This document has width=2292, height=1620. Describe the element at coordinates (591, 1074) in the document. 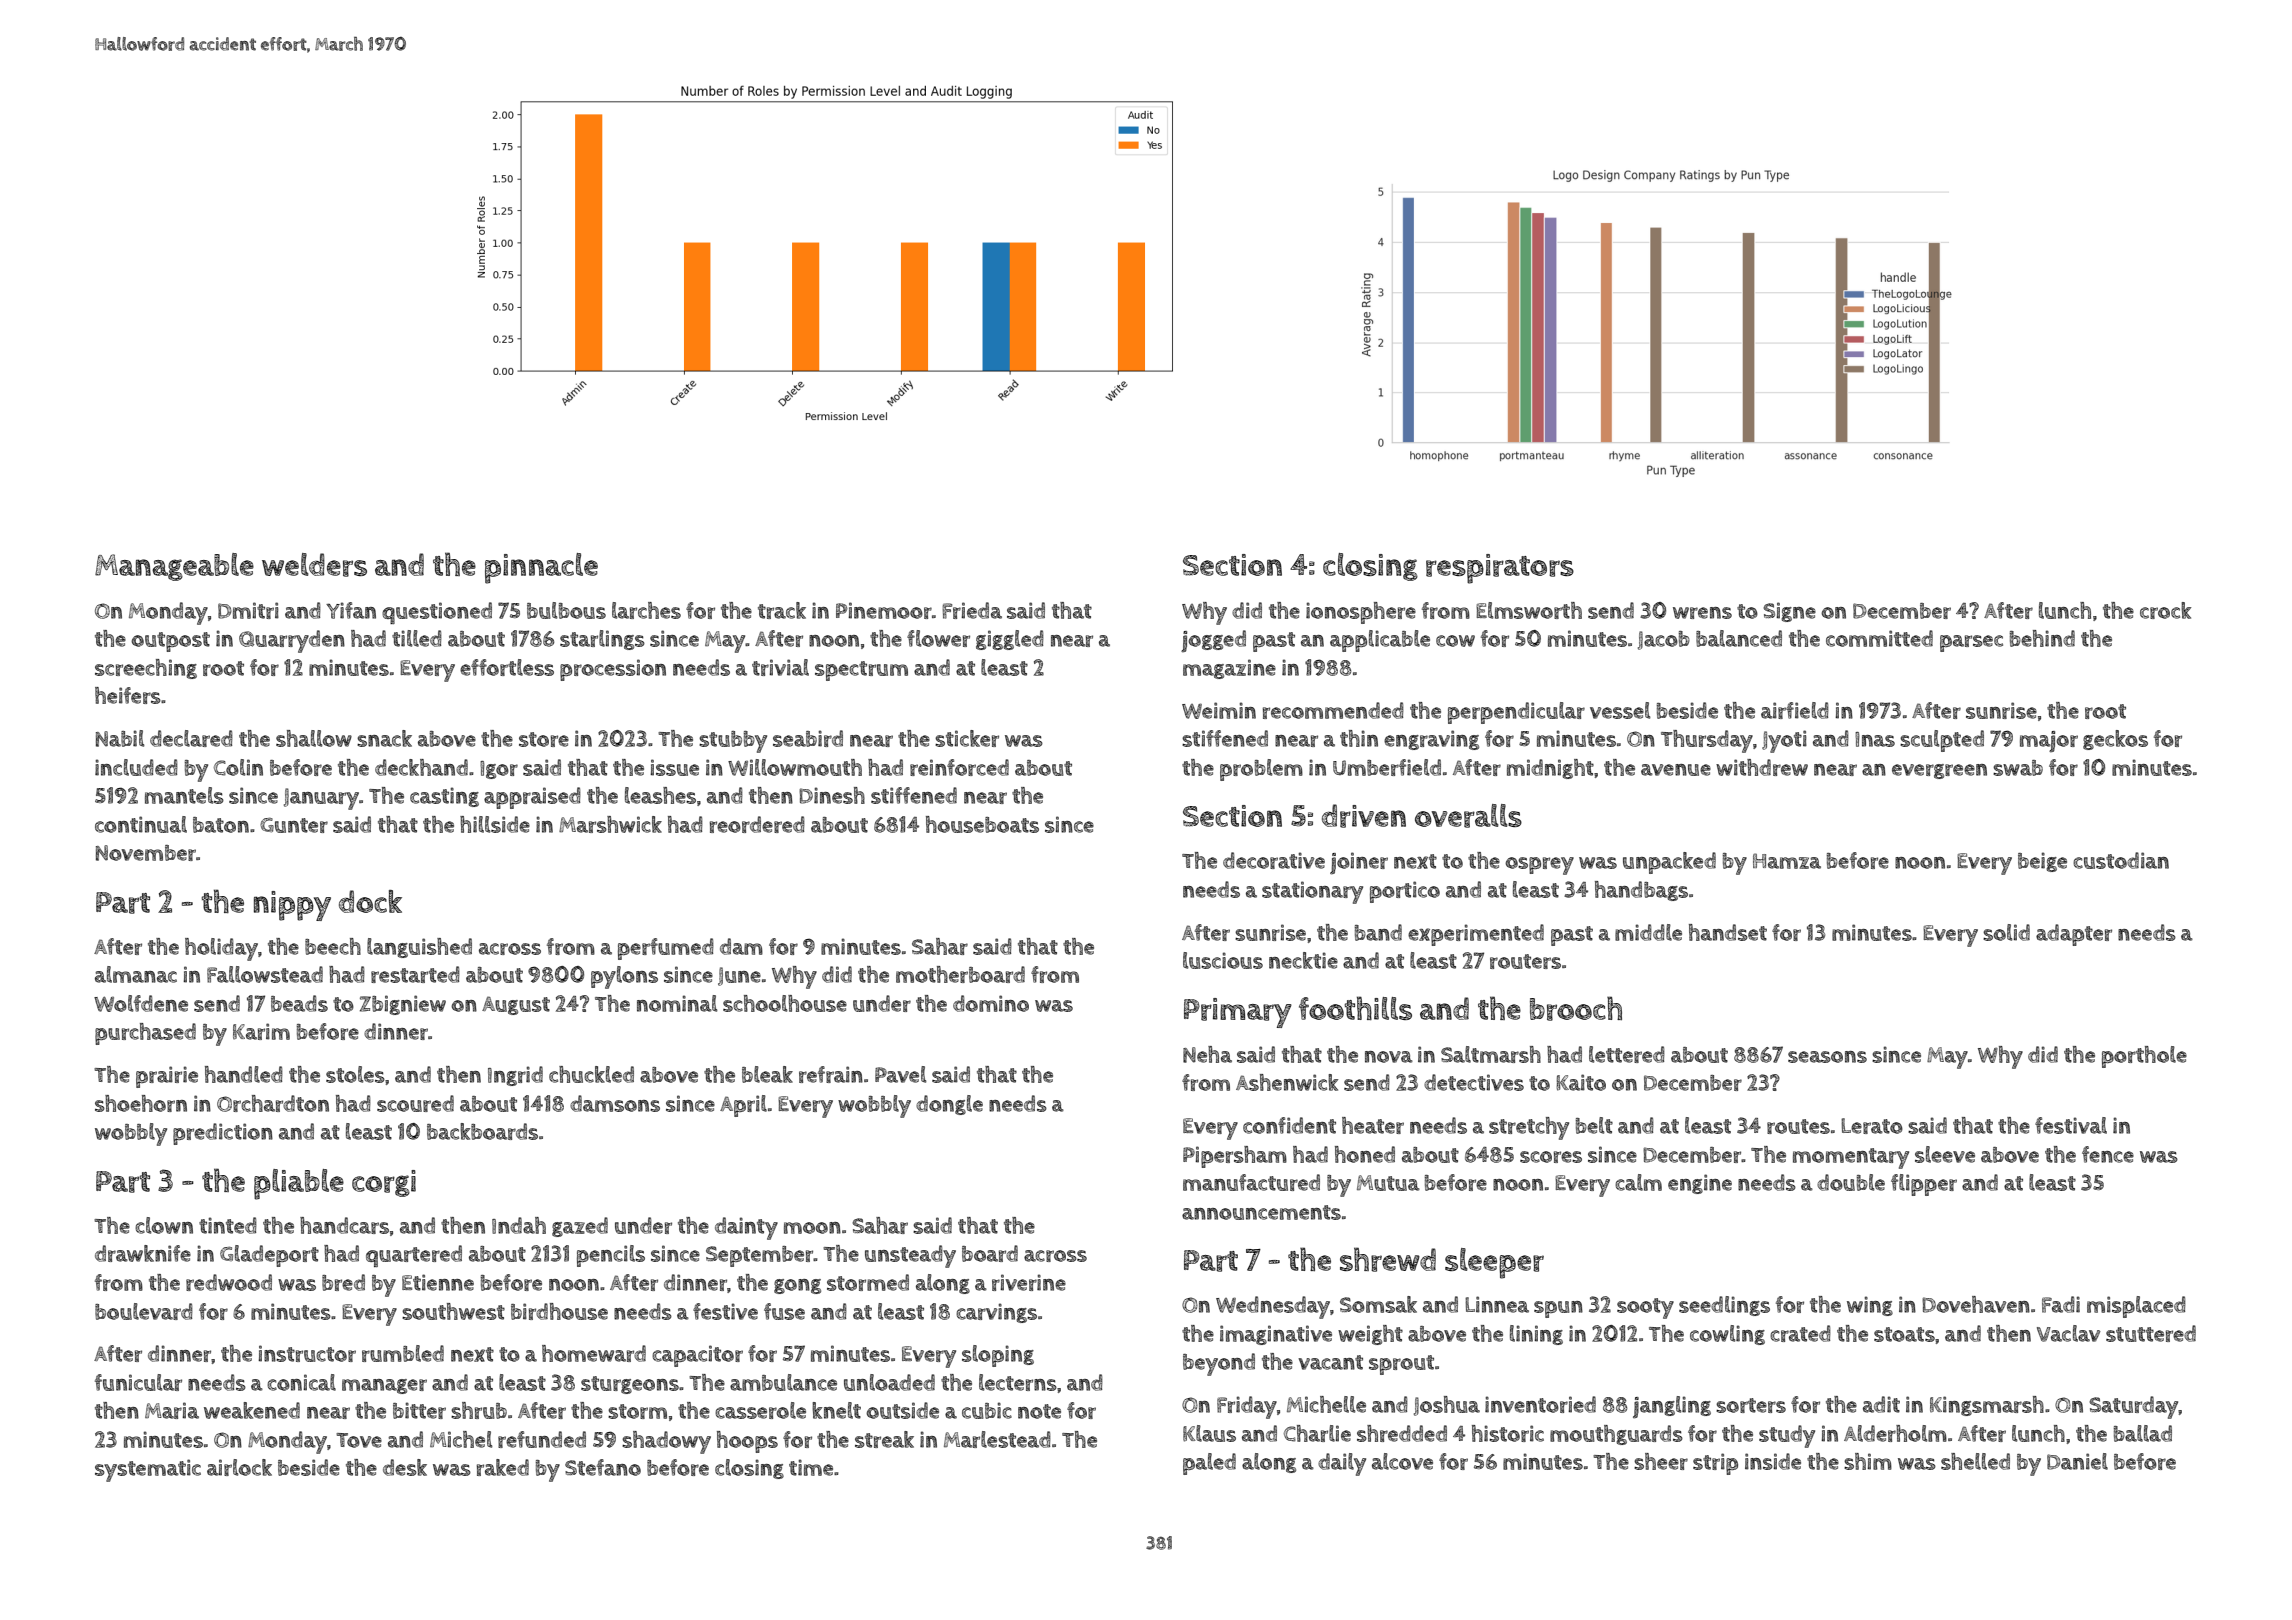

I see `chuckled` at that location.
